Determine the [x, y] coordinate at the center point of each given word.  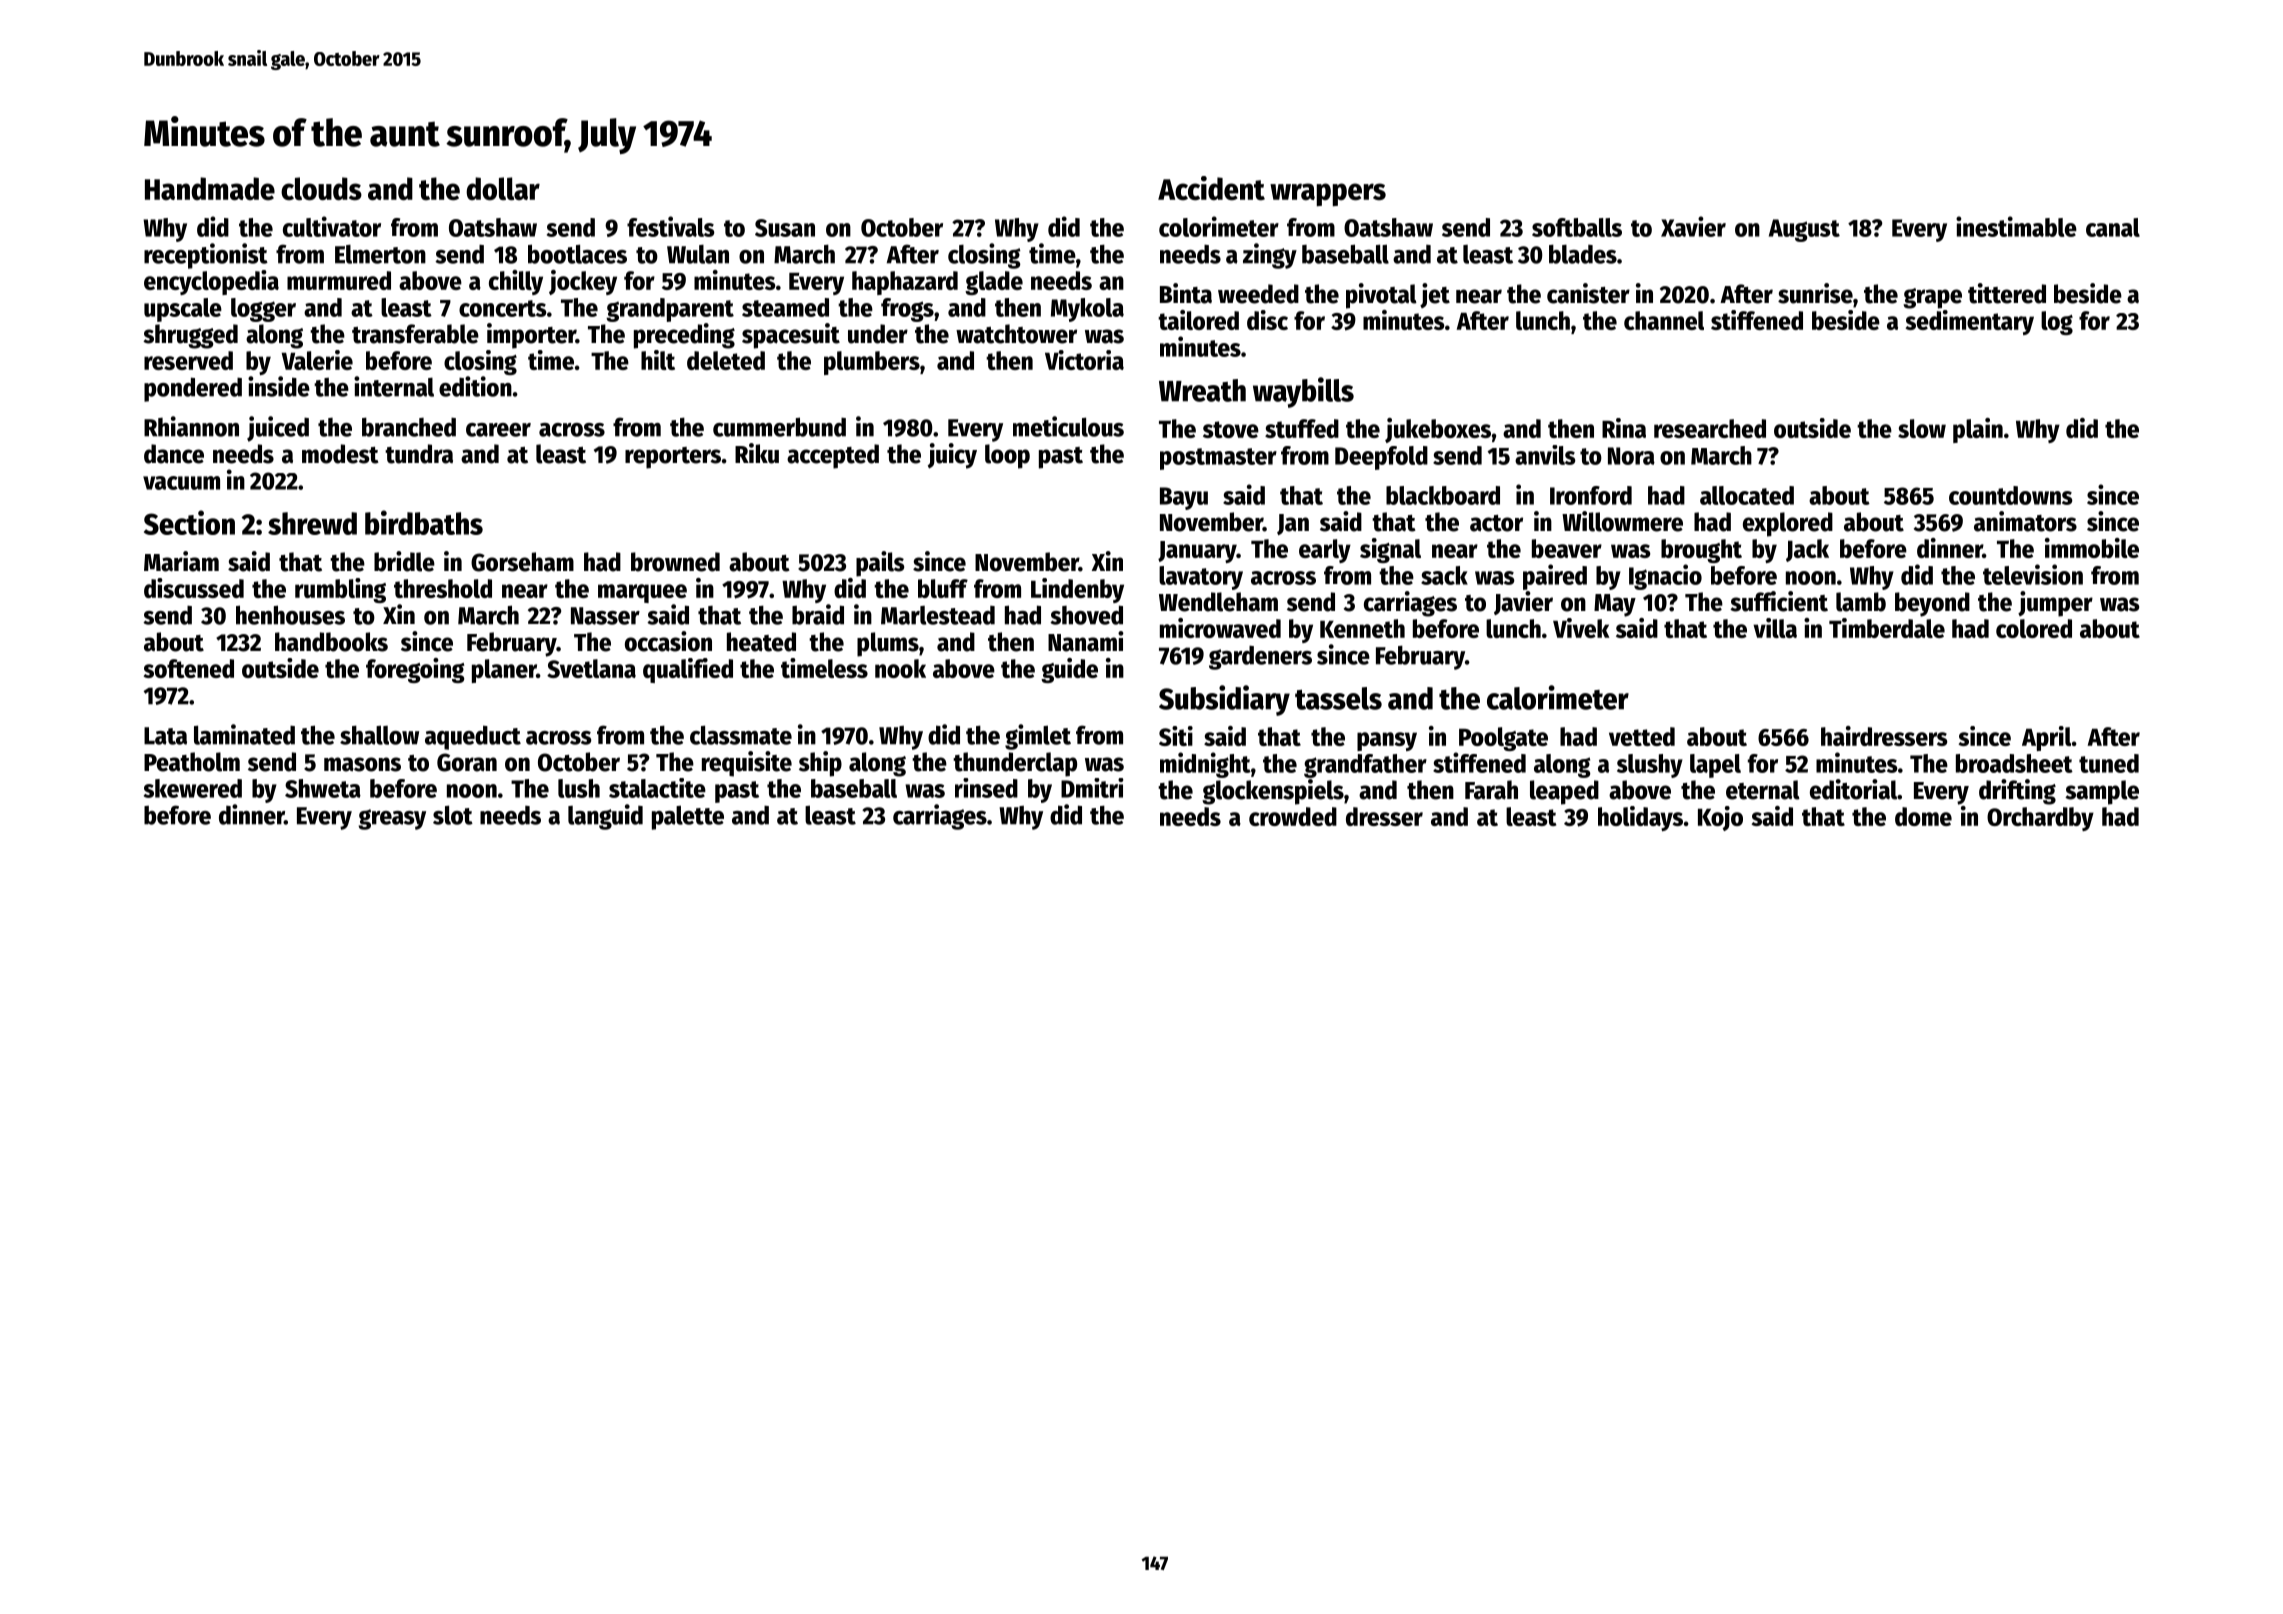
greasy [392, 819]
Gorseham [522, 562]
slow [1922, 428]
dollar [503, 189]
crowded [1293, 816]
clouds [321, 189]
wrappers [1328, 194]
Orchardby [2040, 819]
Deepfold [1381, 458]
